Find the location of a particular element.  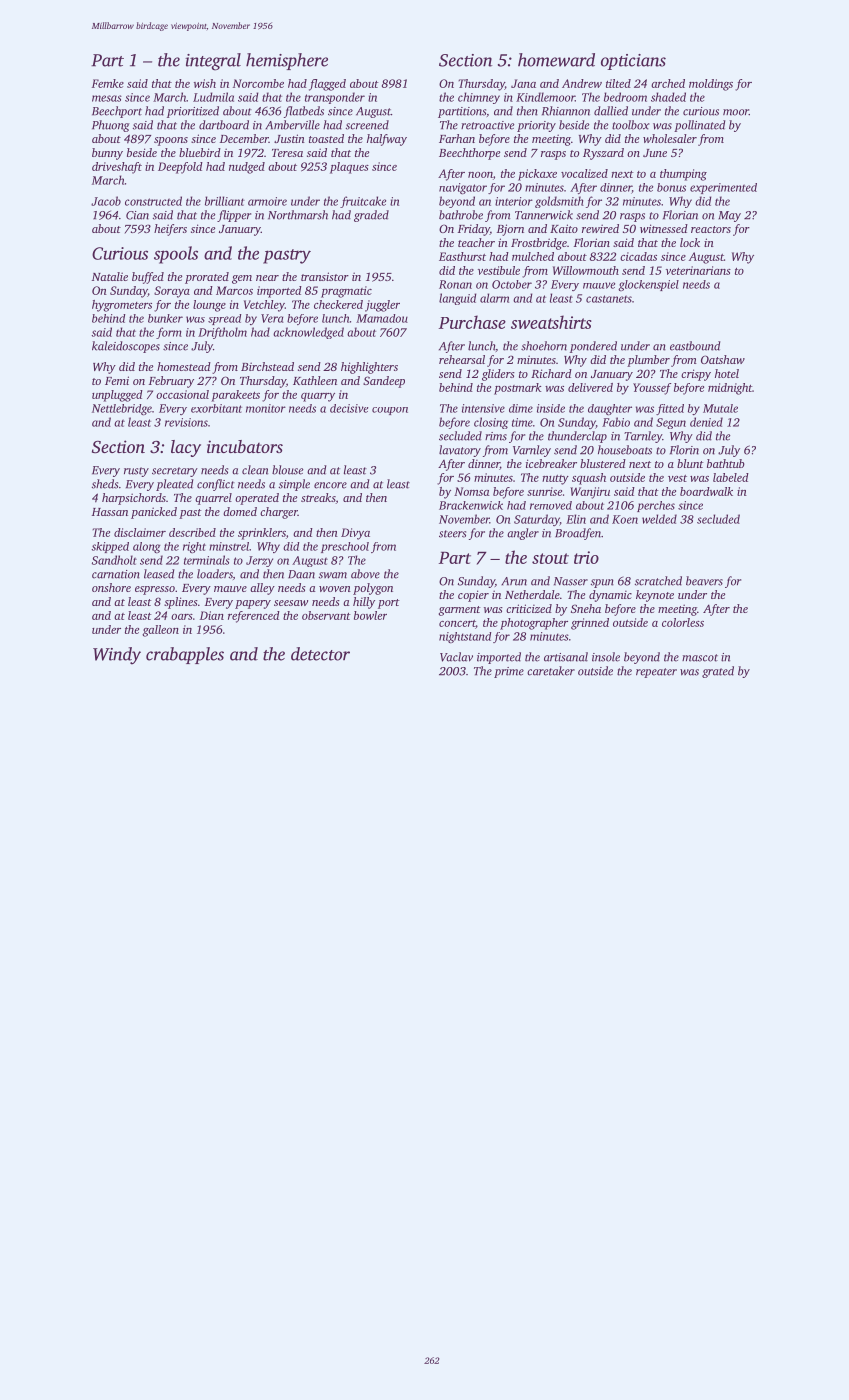

bunker is located at coordinates (165, 318).
